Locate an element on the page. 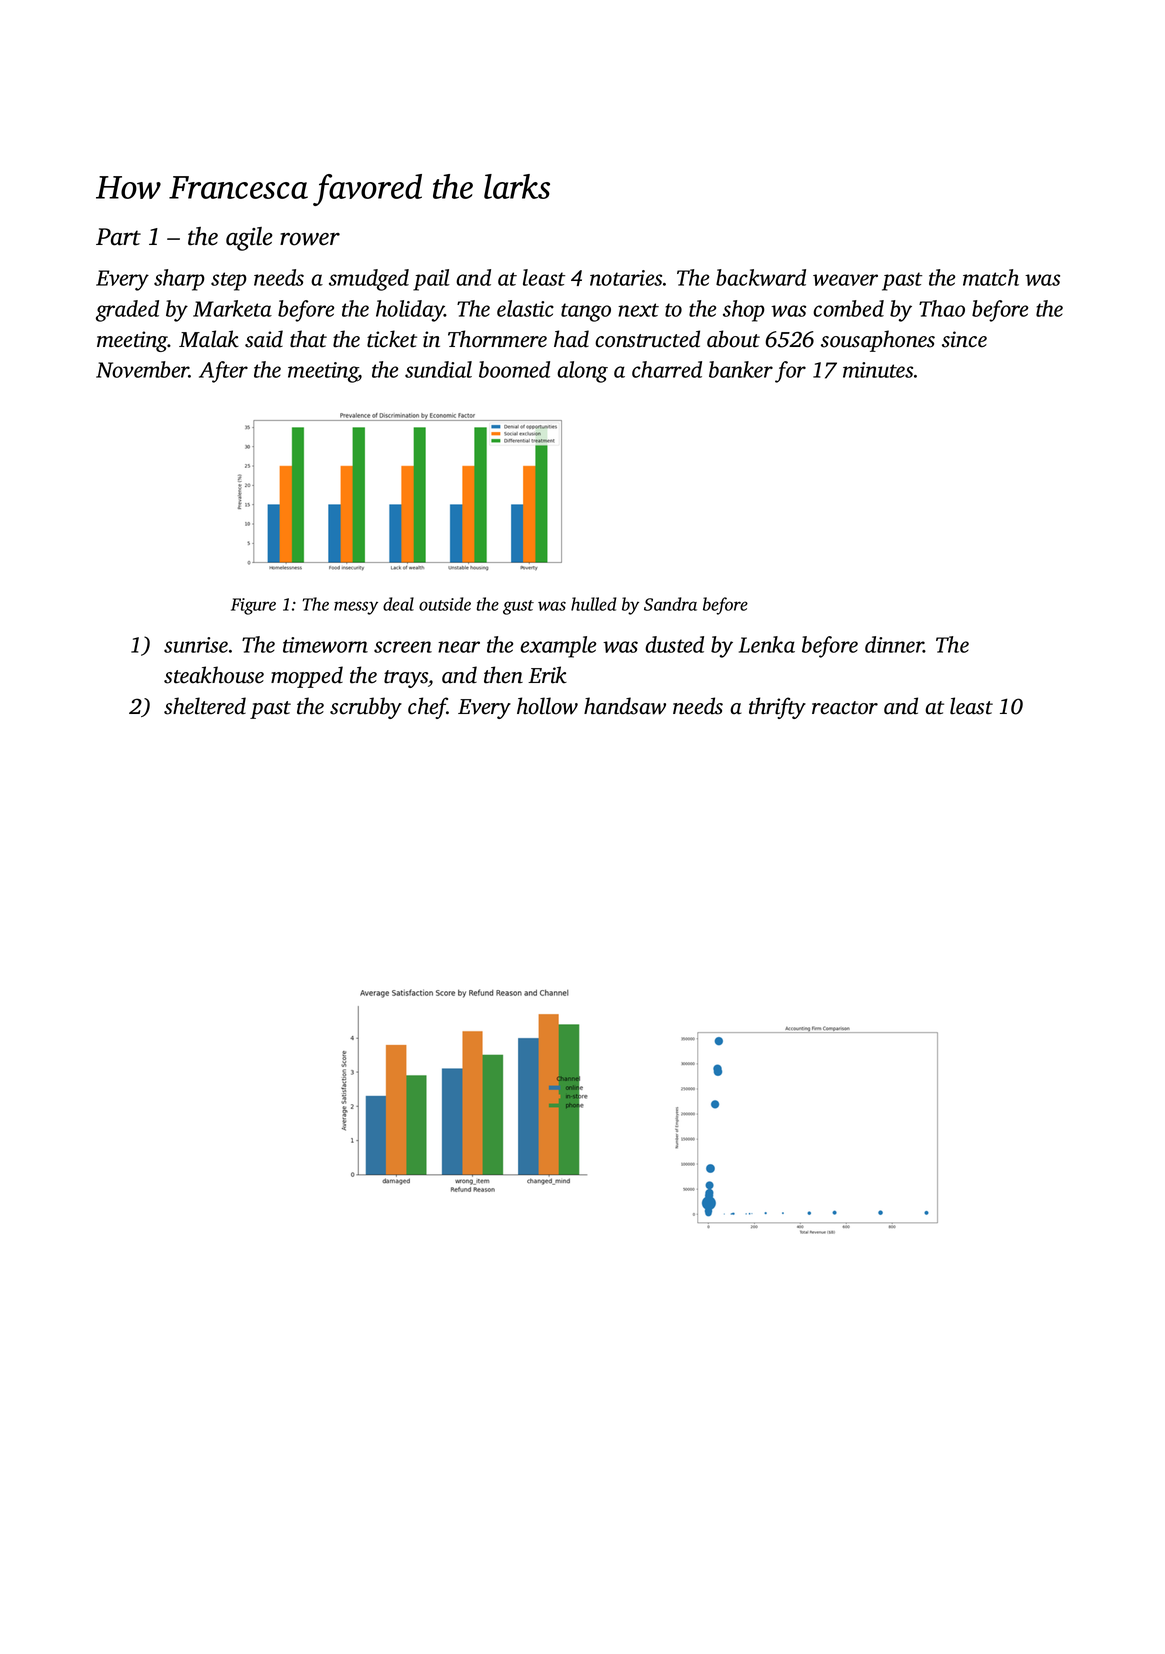  chef is located at coordinates (427, 708).
